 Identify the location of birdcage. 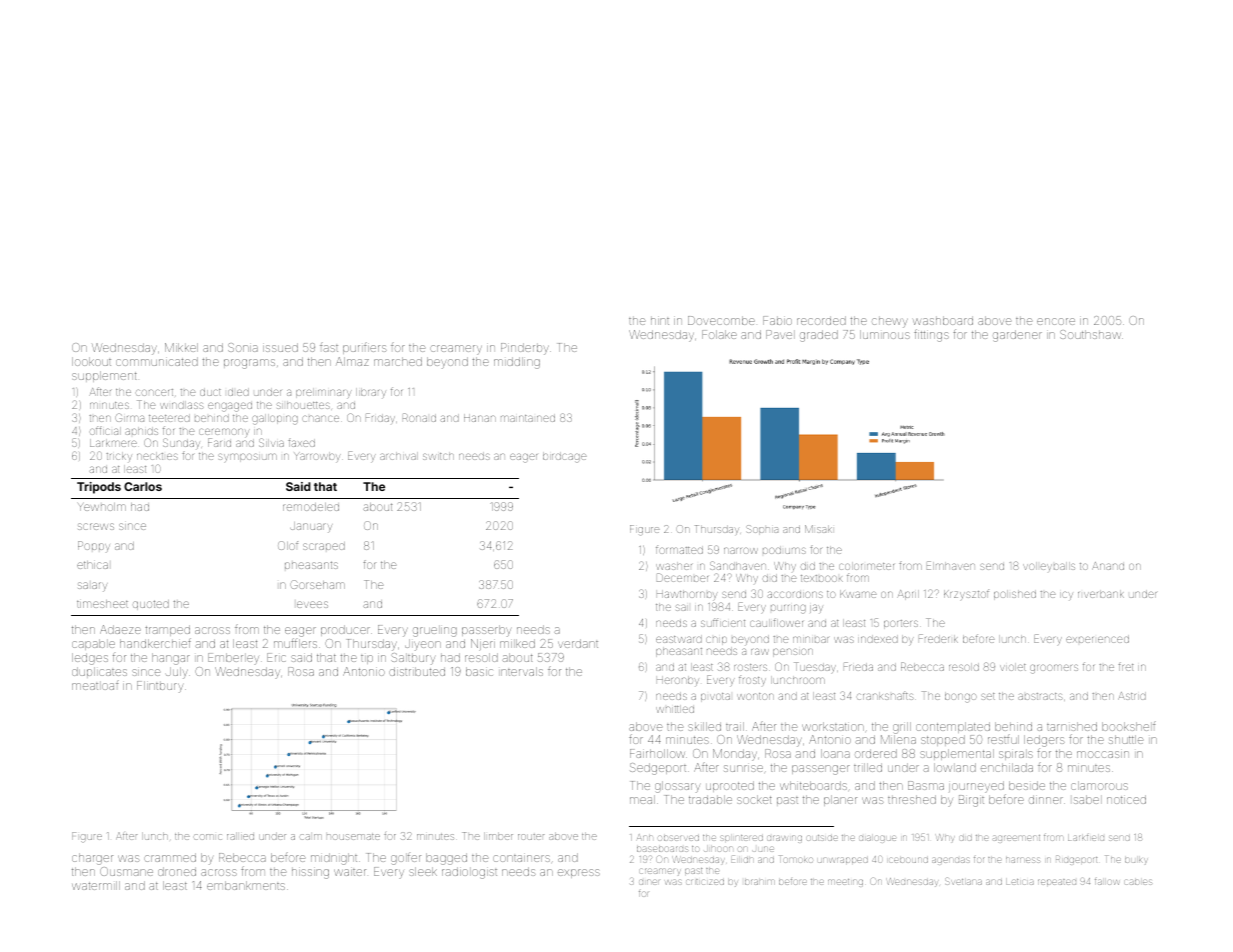
(565, 457).
